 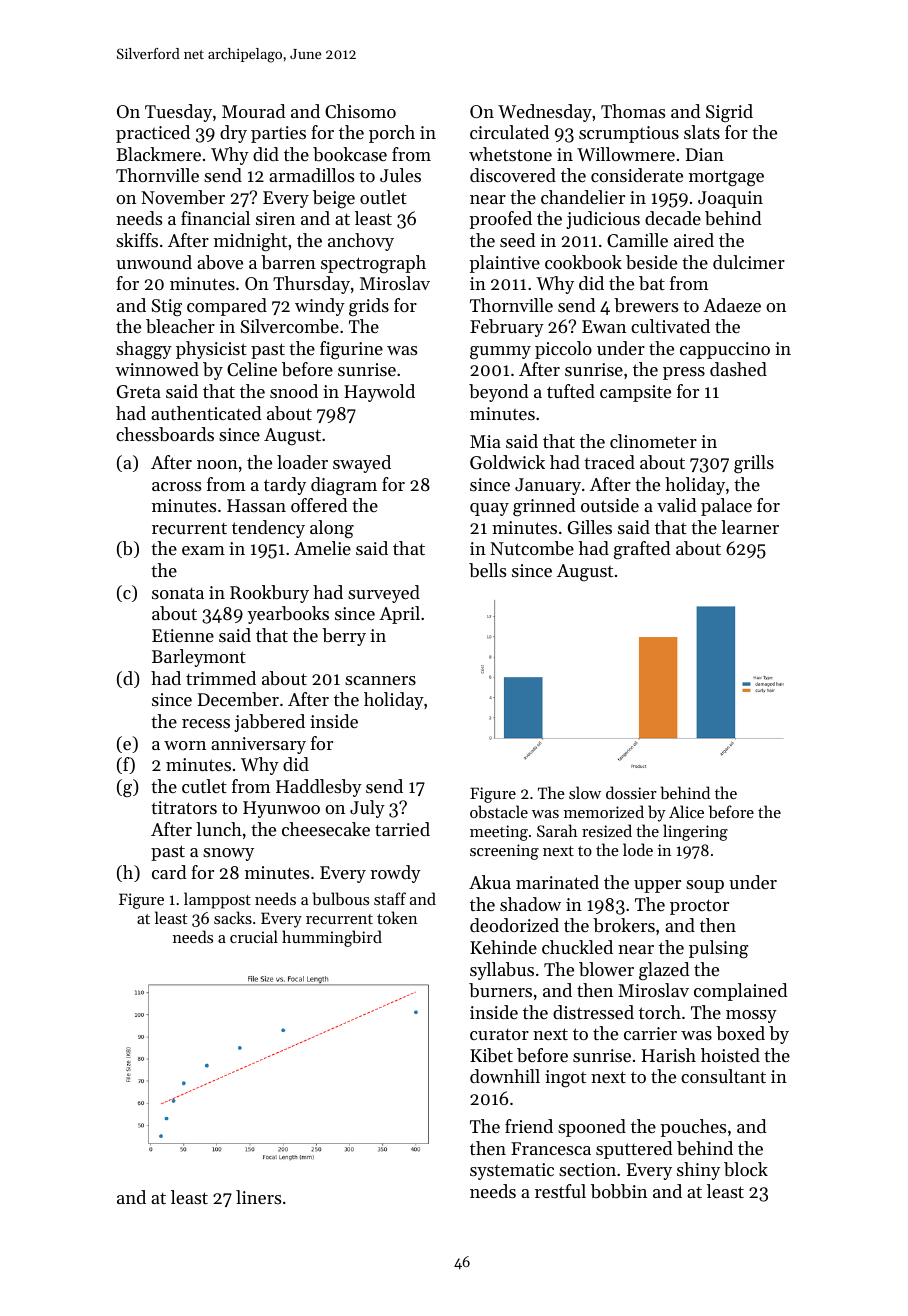 I want to click on Thomas, so click(x=633, y=111).
